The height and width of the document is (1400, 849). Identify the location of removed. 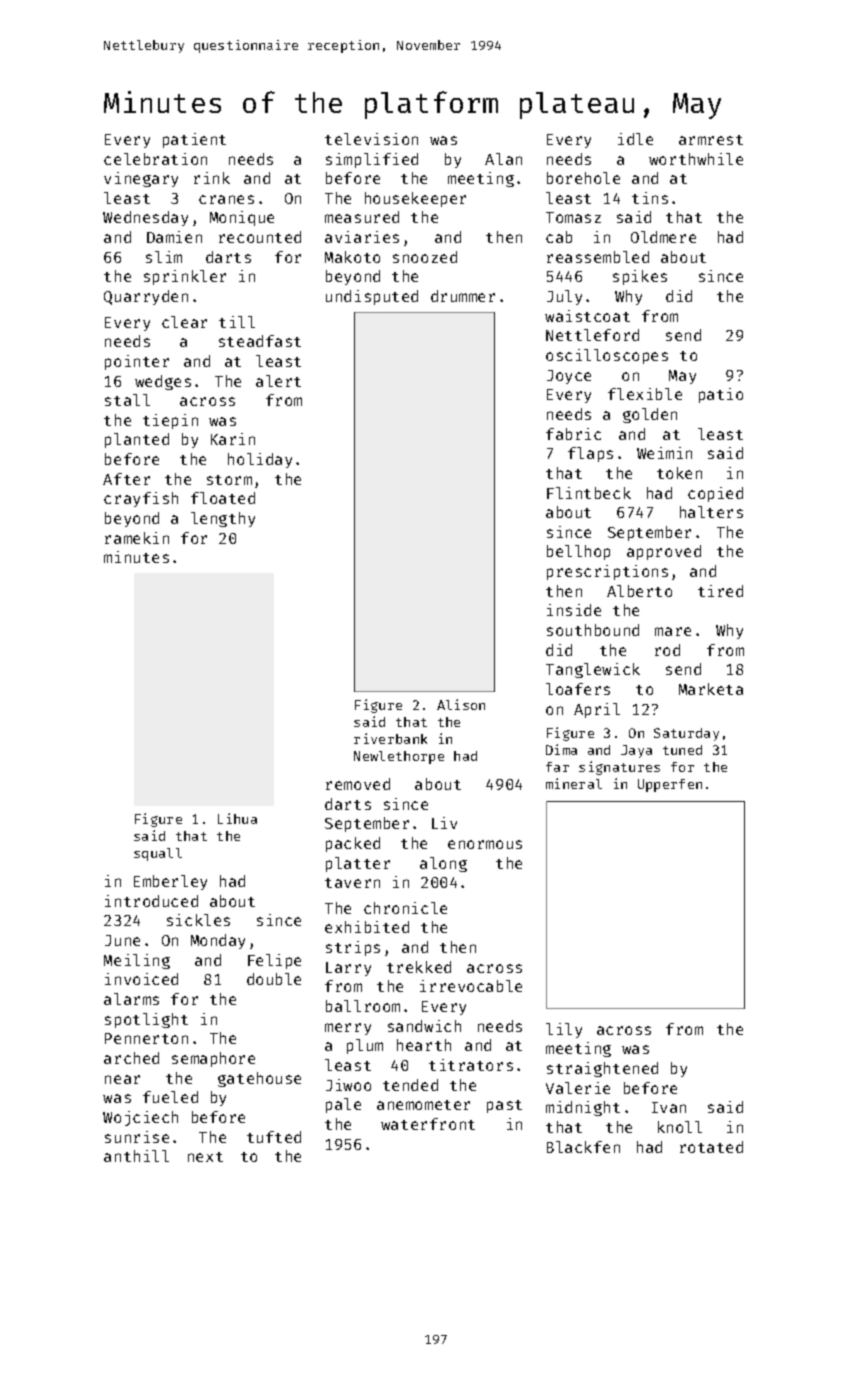
(358, 784).
